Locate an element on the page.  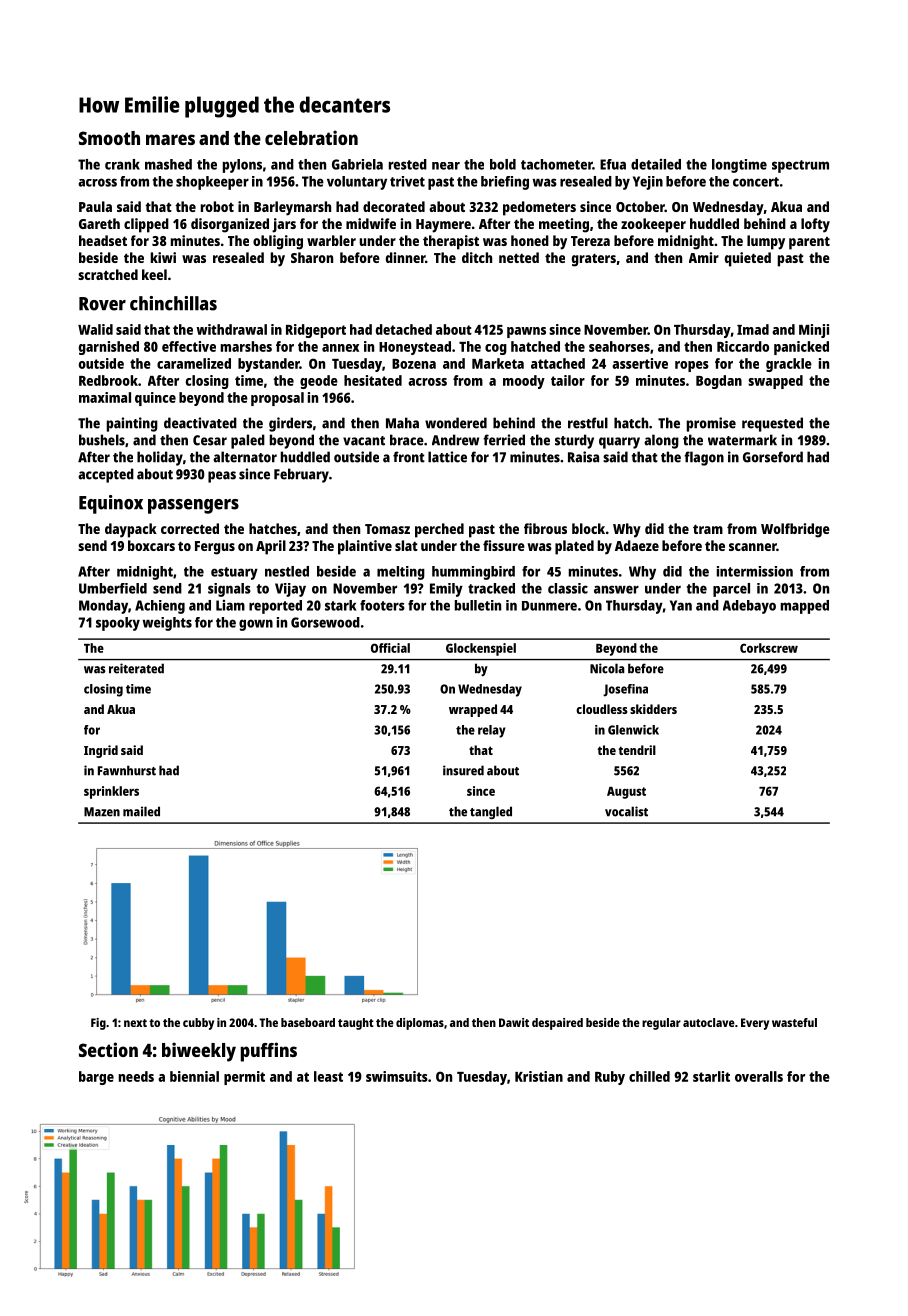
briefing is located at coordinates (505, 183).
